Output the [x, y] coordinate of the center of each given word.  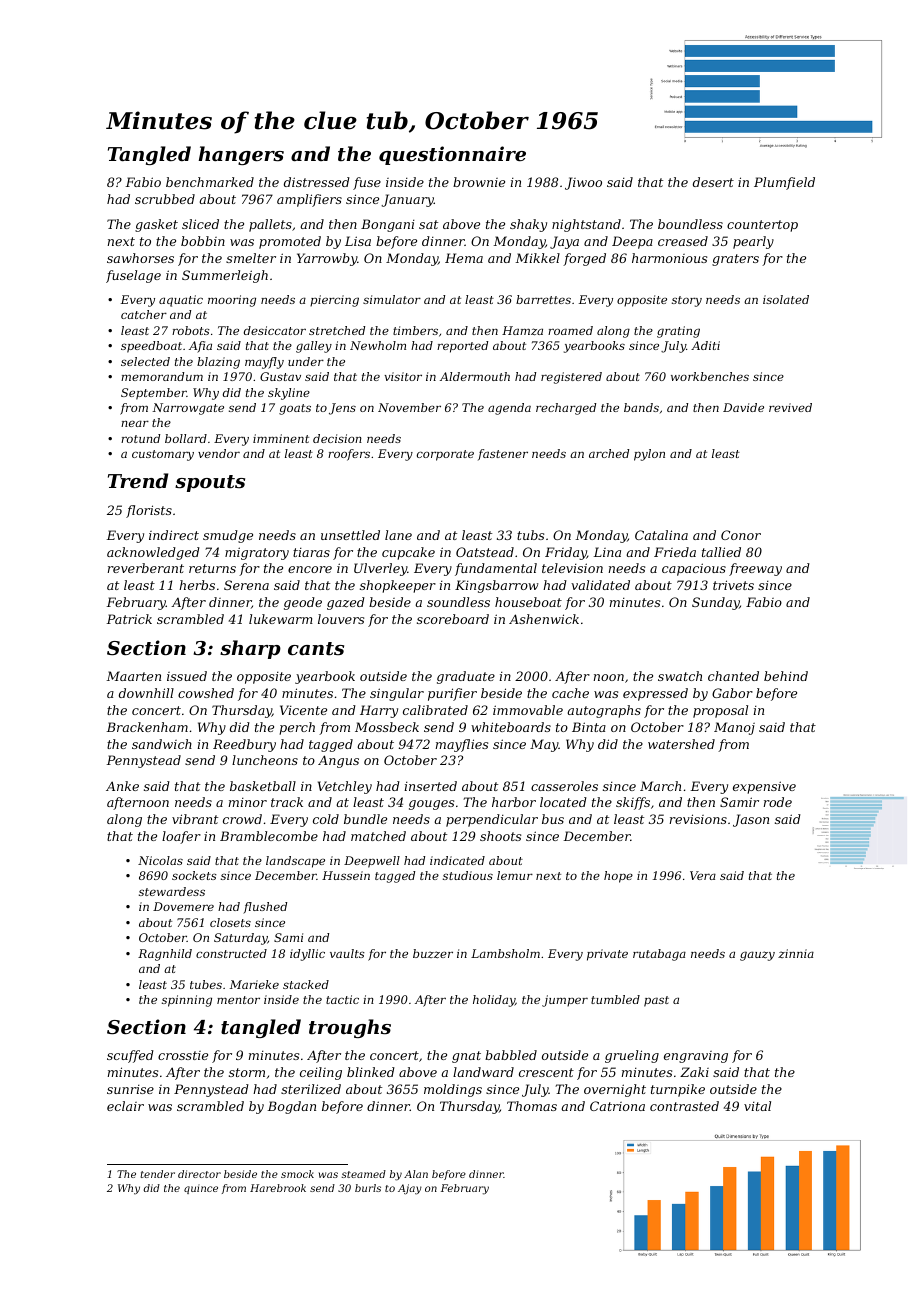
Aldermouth [475, 376]
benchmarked [210, 182]
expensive [764, 787]
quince [201, 1189]
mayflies [462, 745]
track [287, 802]
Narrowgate [188, 409]
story [687, 301]
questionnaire [452, 155]
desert [713, 182]
